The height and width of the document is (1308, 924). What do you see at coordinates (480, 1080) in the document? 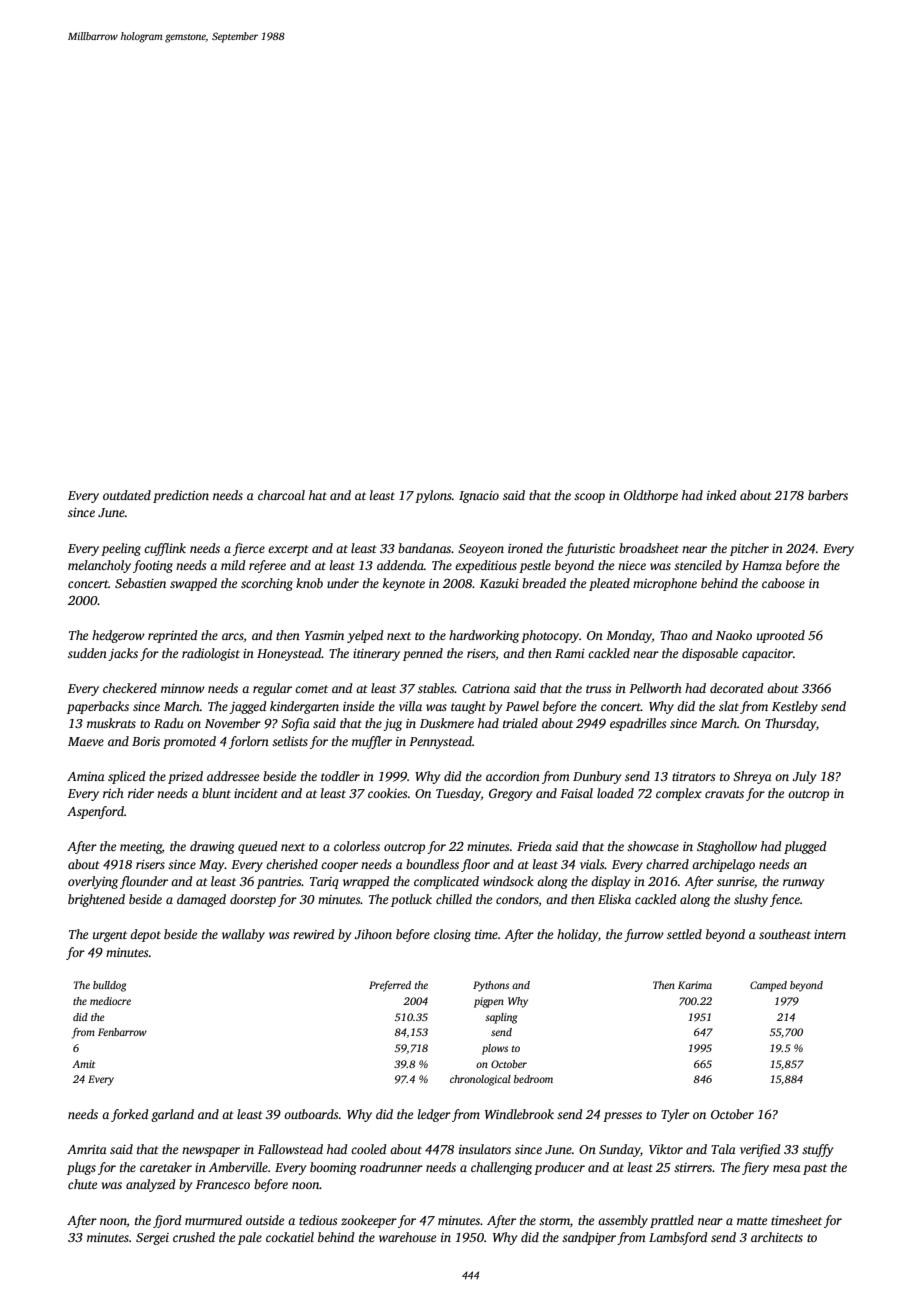
I see `chronological` at bounding box center [480, 1080].
